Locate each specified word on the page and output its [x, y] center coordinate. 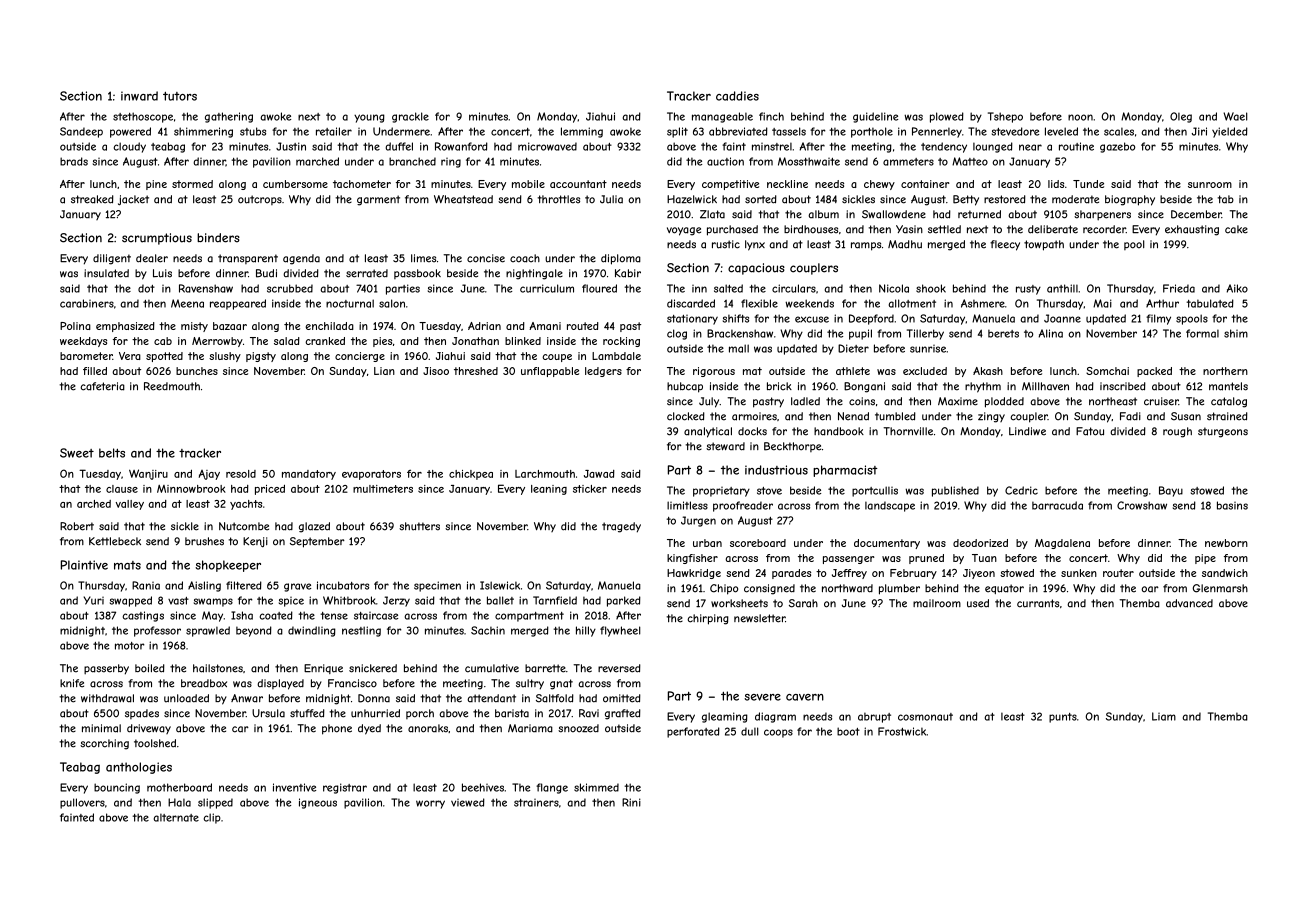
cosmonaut [925, 717]
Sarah [803, 603]
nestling [361, 631]
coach [525, 258]
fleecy [1005, 245]
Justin [291, 146]
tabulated [1210, 303]
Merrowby [217, 342]
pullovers [82, 803]
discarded [691, 303]
